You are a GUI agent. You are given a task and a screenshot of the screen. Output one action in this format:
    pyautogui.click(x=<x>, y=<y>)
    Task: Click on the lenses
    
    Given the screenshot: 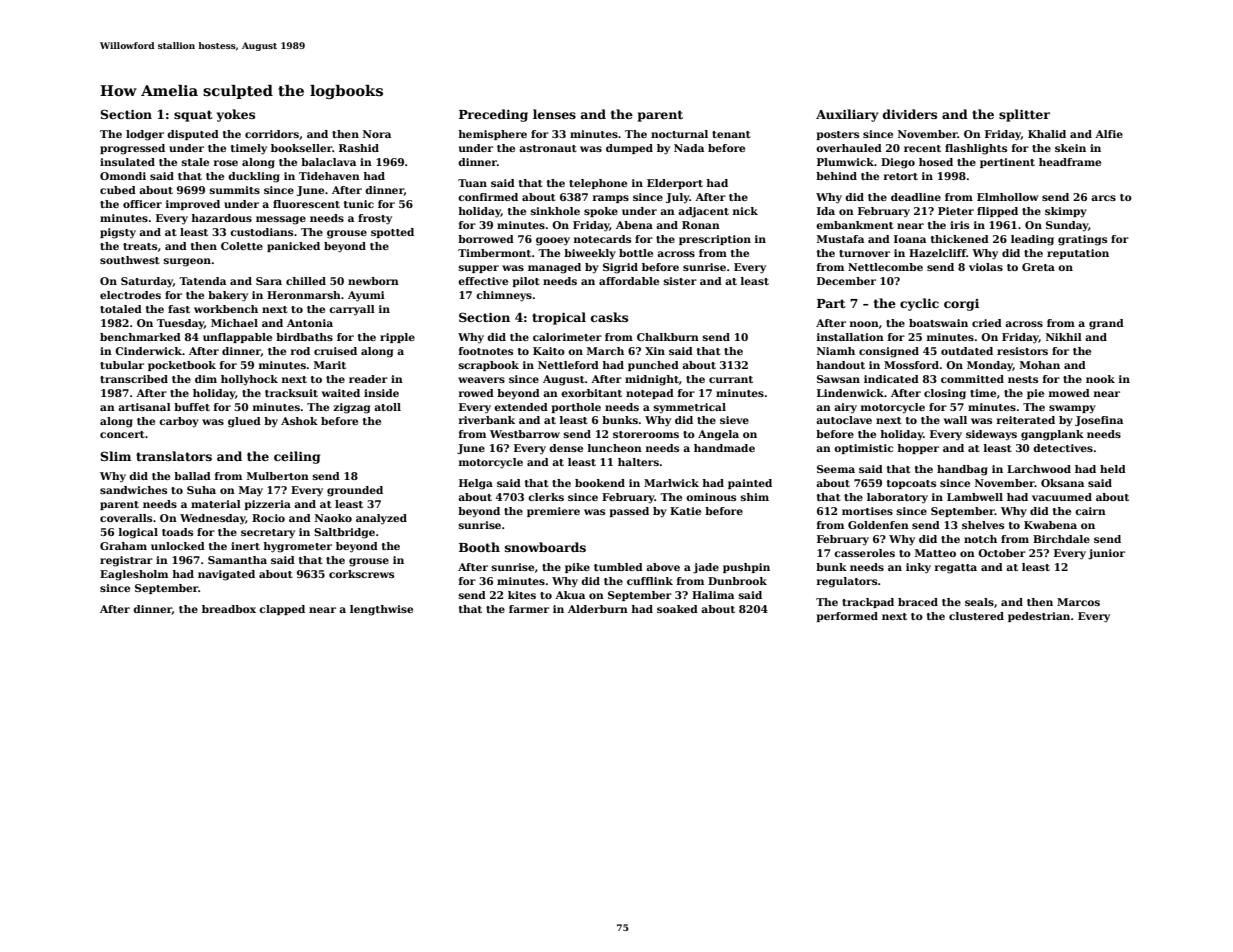 What is the action you would take?
    pyautogui.click(x=554, y=114)
